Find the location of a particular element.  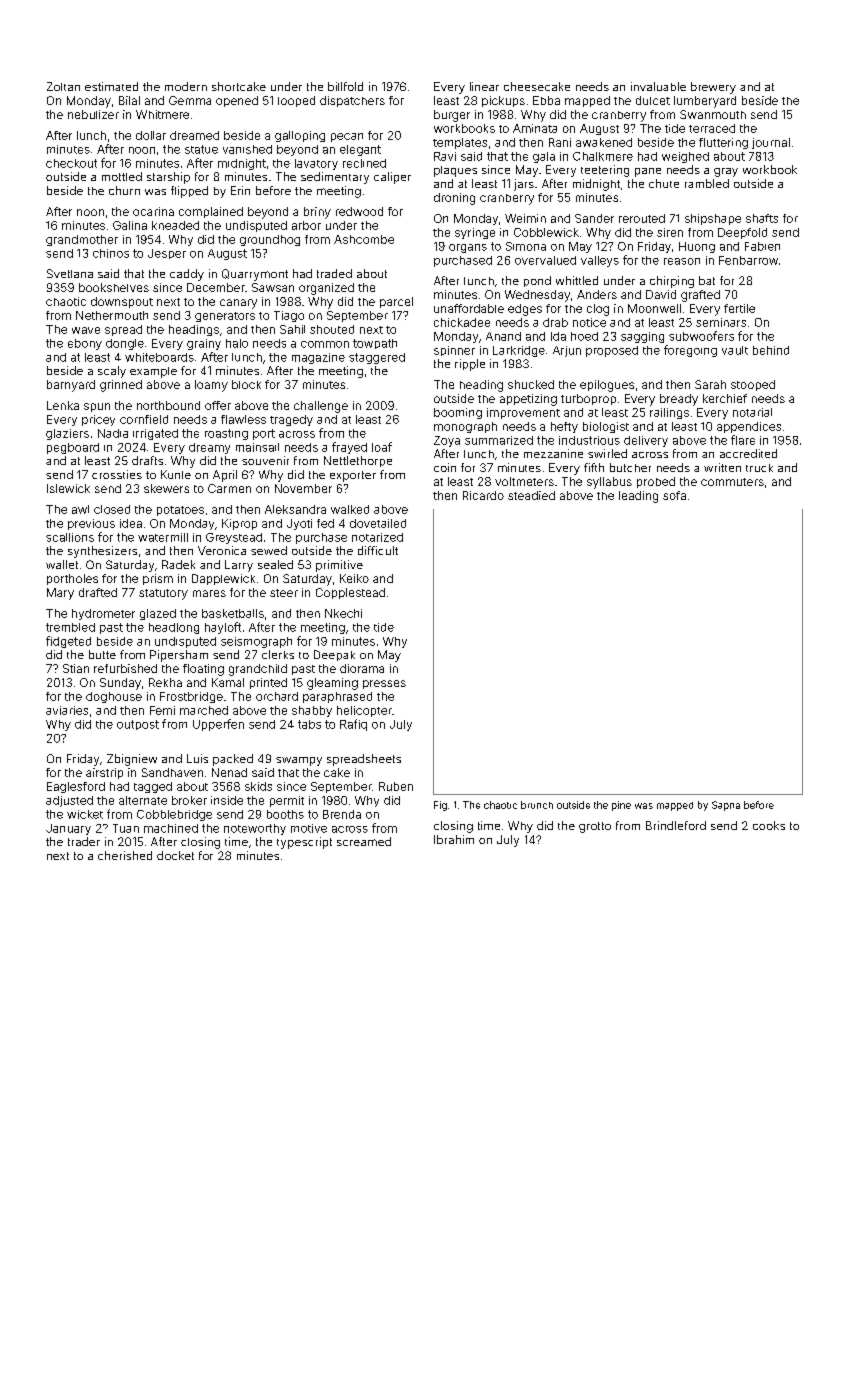

common is located at coordinates (325, 344).
